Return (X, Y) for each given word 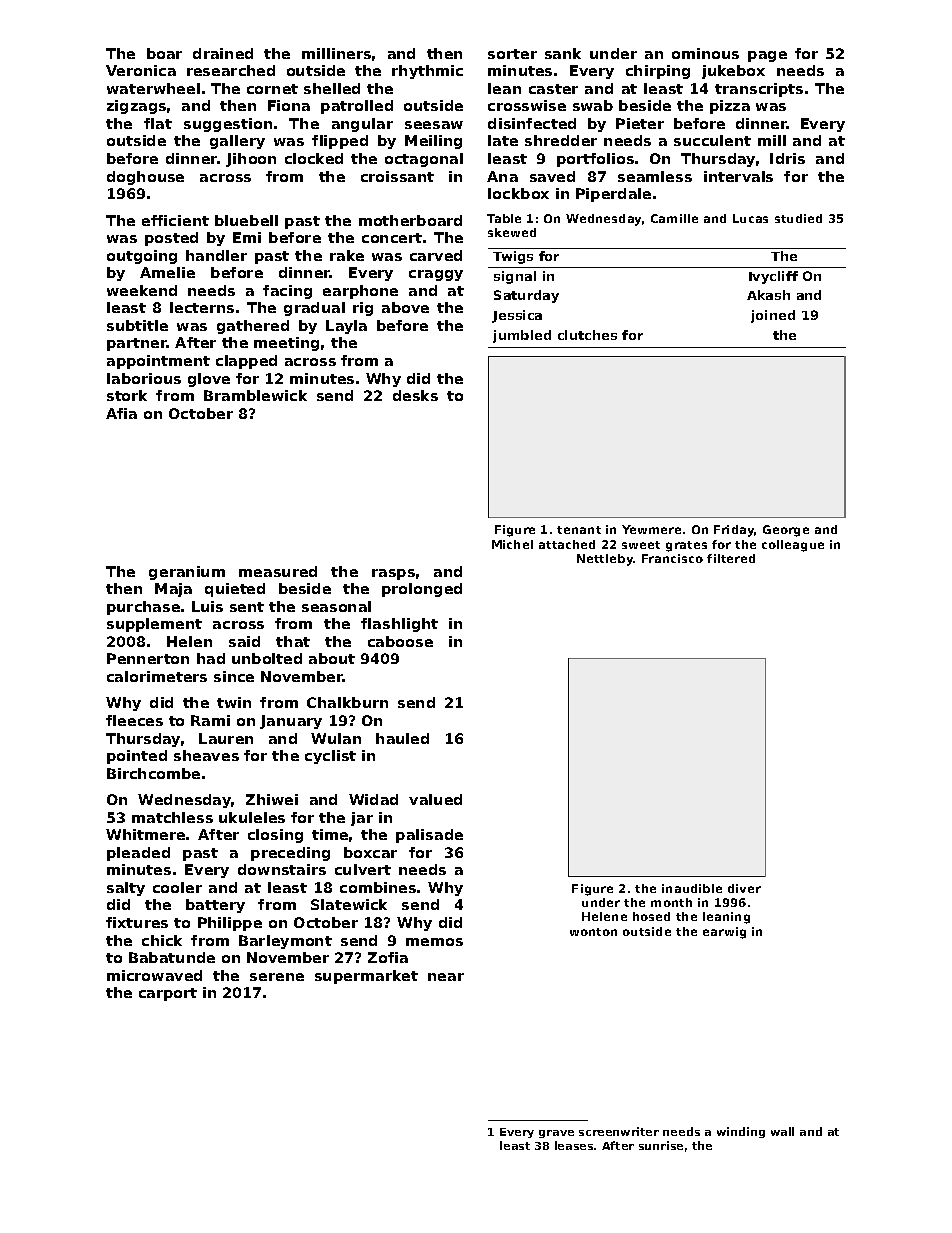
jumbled (522, 336)
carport (168, 994)
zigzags (136, 107)
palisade (429, 836)
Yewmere (651, 529)
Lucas (750, 218)
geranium (187, 573)
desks (415, 395)
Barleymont (285, 942)
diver (744, 888)
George (786, 531)
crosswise (527, 105)
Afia (121, 413)
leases (574, 1145)
